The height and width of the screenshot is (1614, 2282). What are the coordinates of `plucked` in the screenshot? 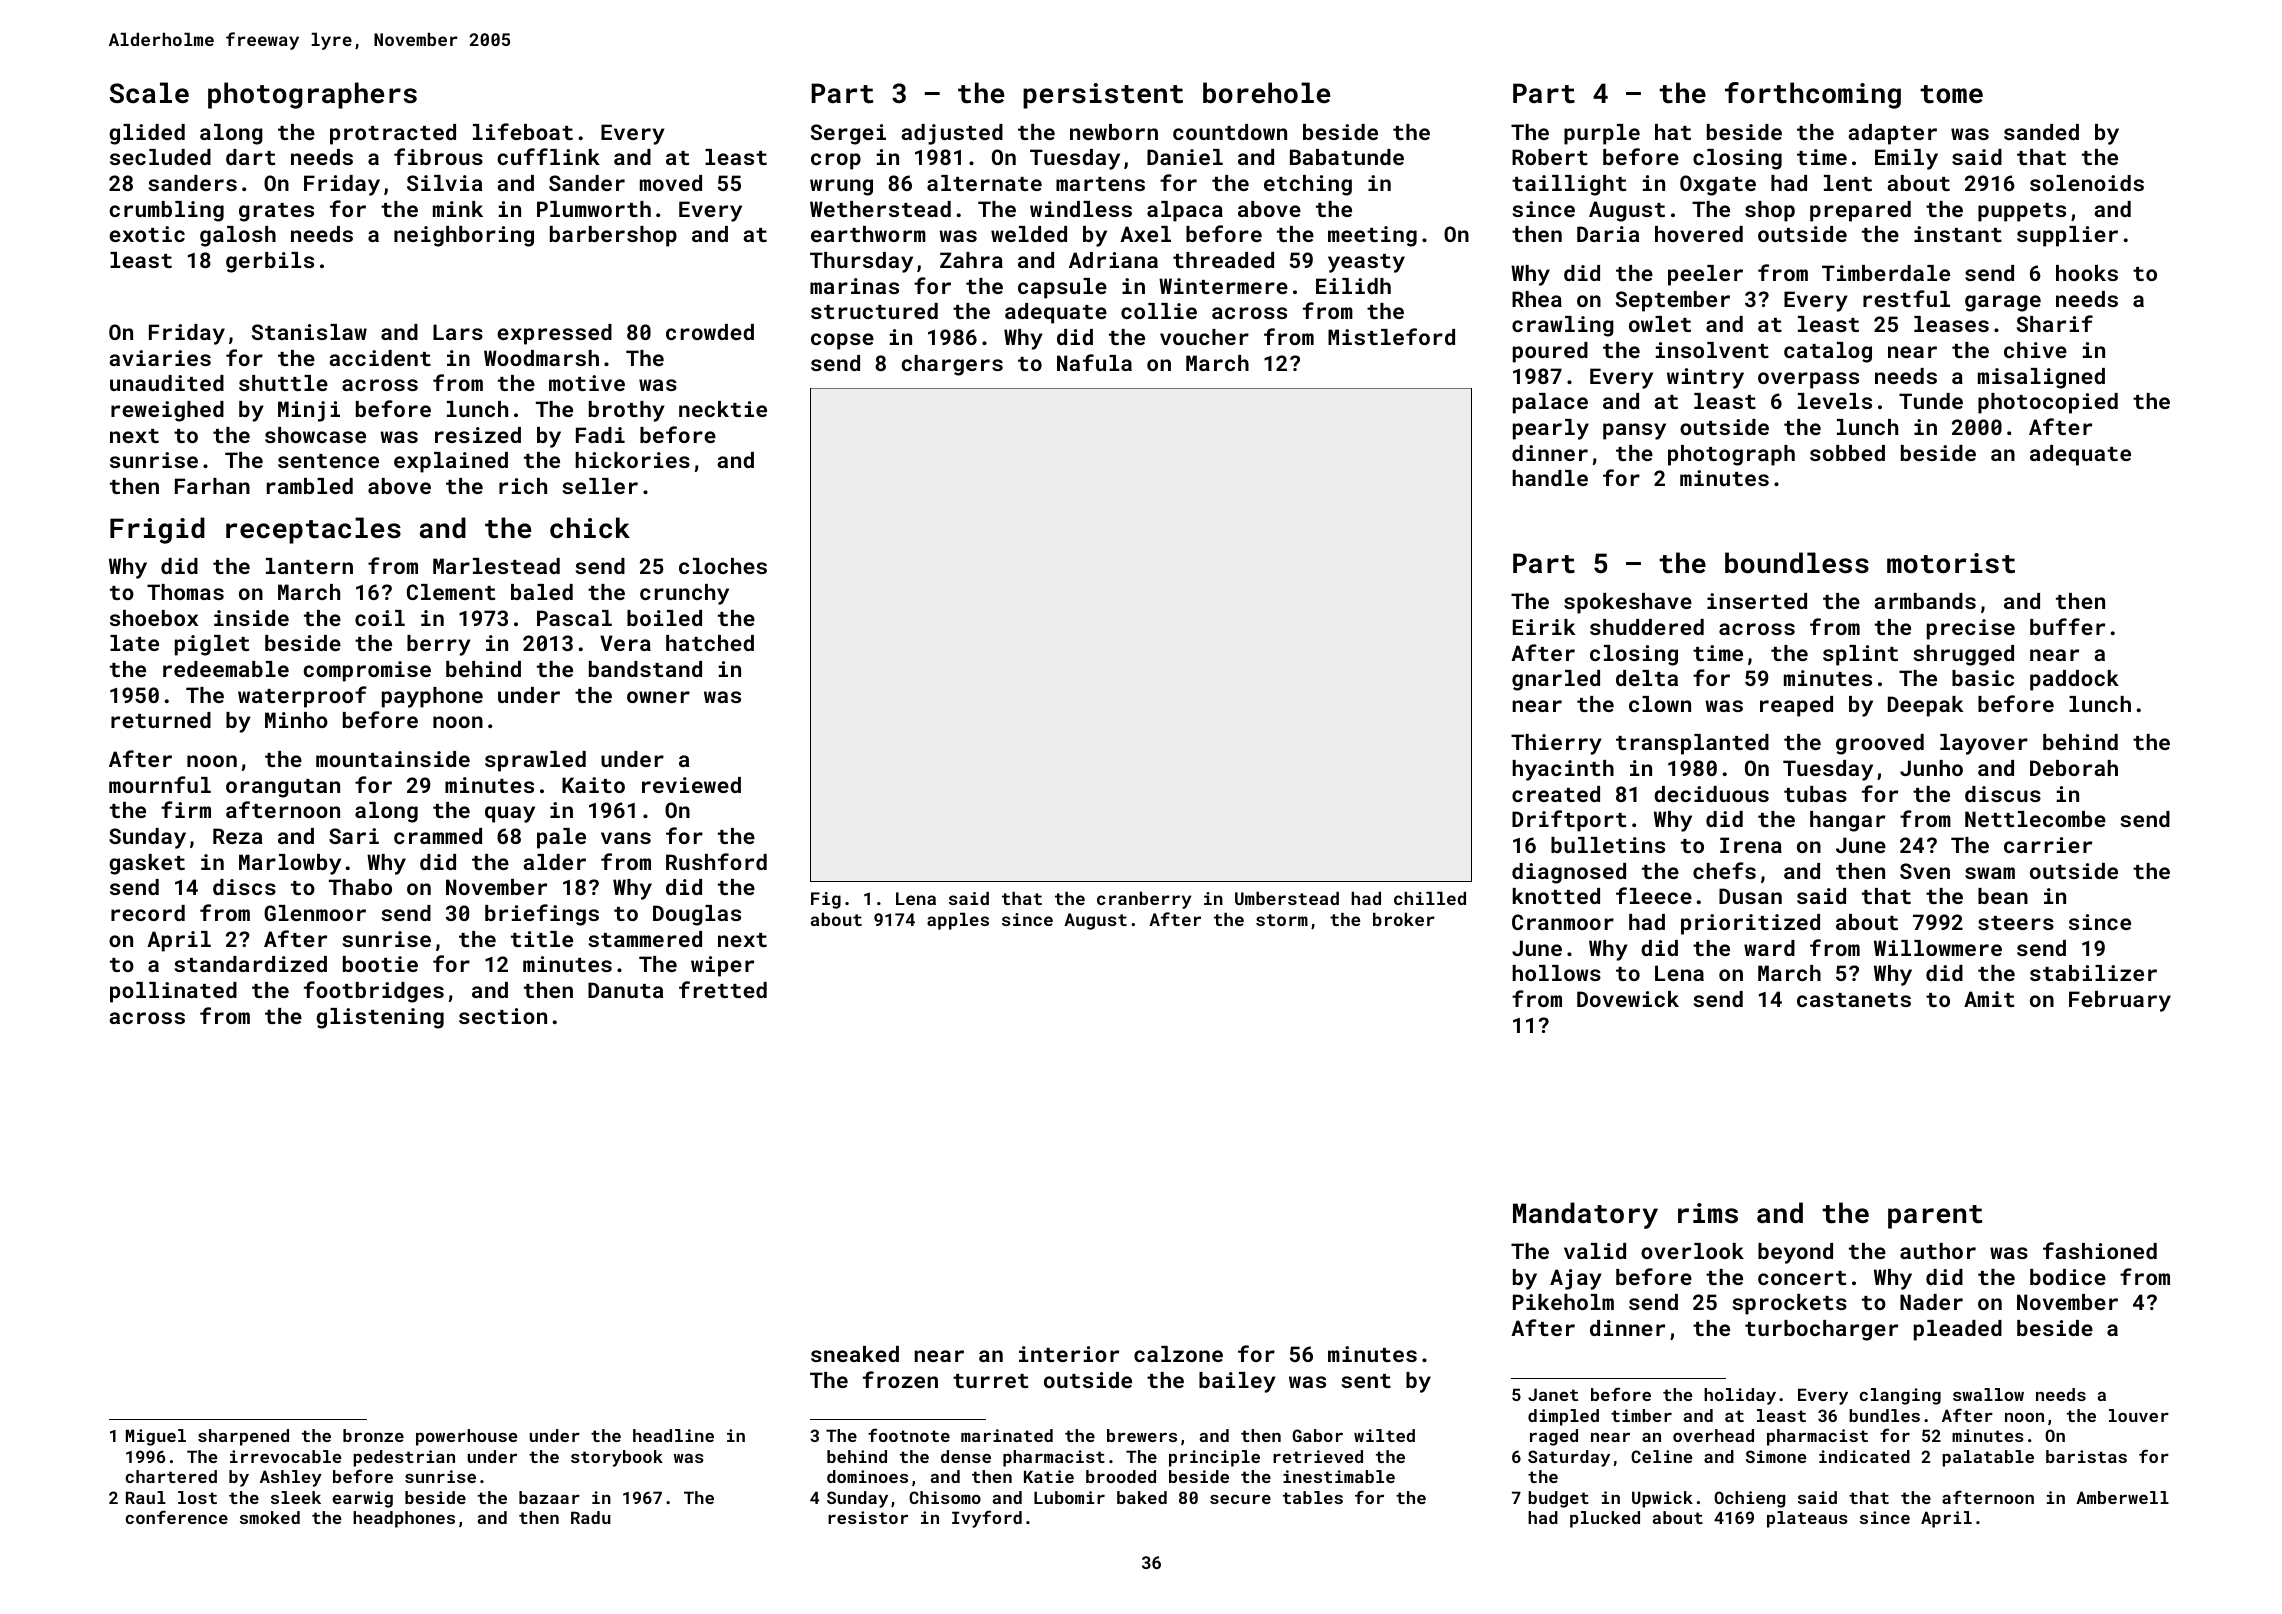 It's located at (1605, 1519).
